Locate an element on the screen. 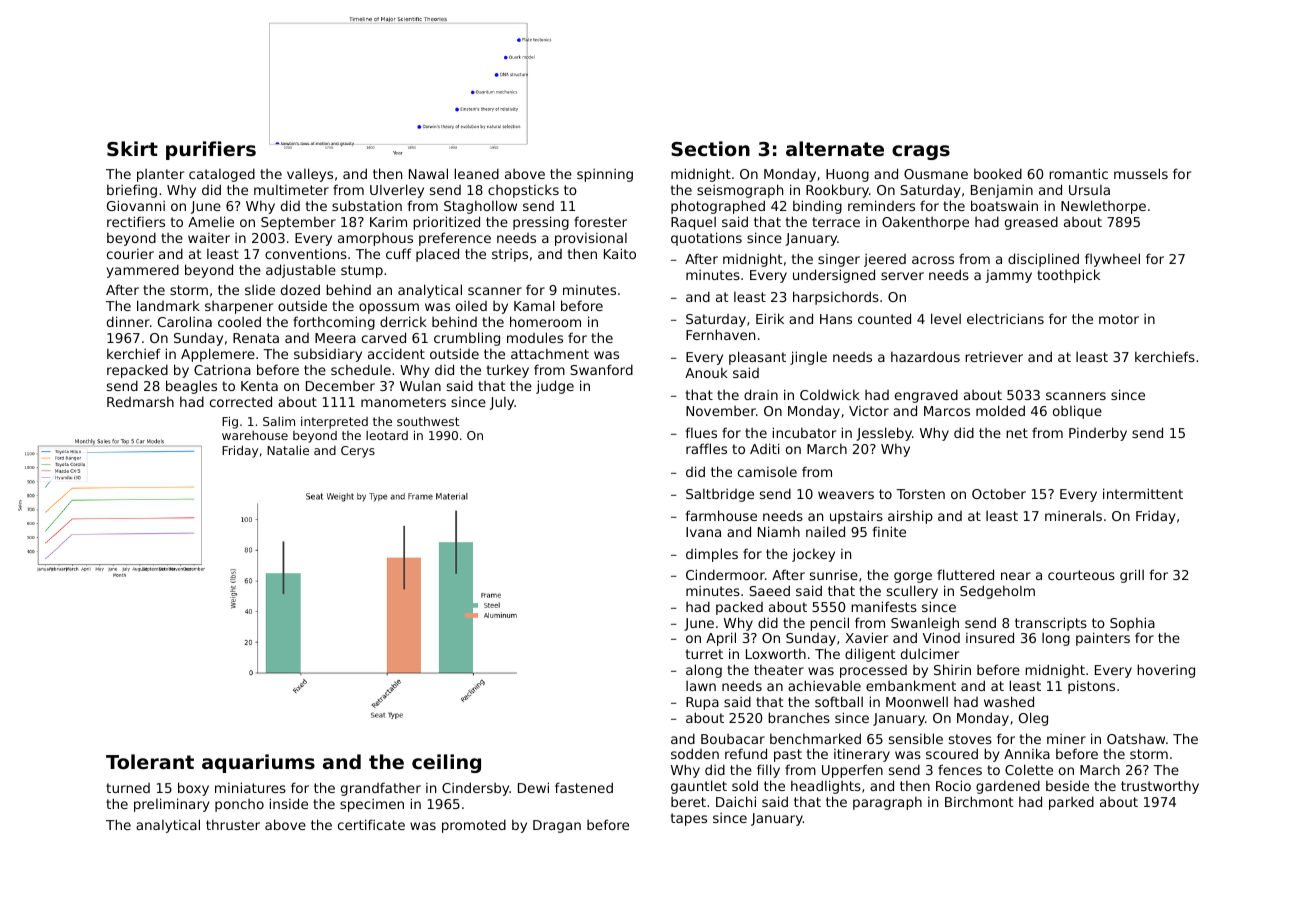 The height and width of the screenshot is (924, 1308). Kamal is located at coordinates (534, 305).
